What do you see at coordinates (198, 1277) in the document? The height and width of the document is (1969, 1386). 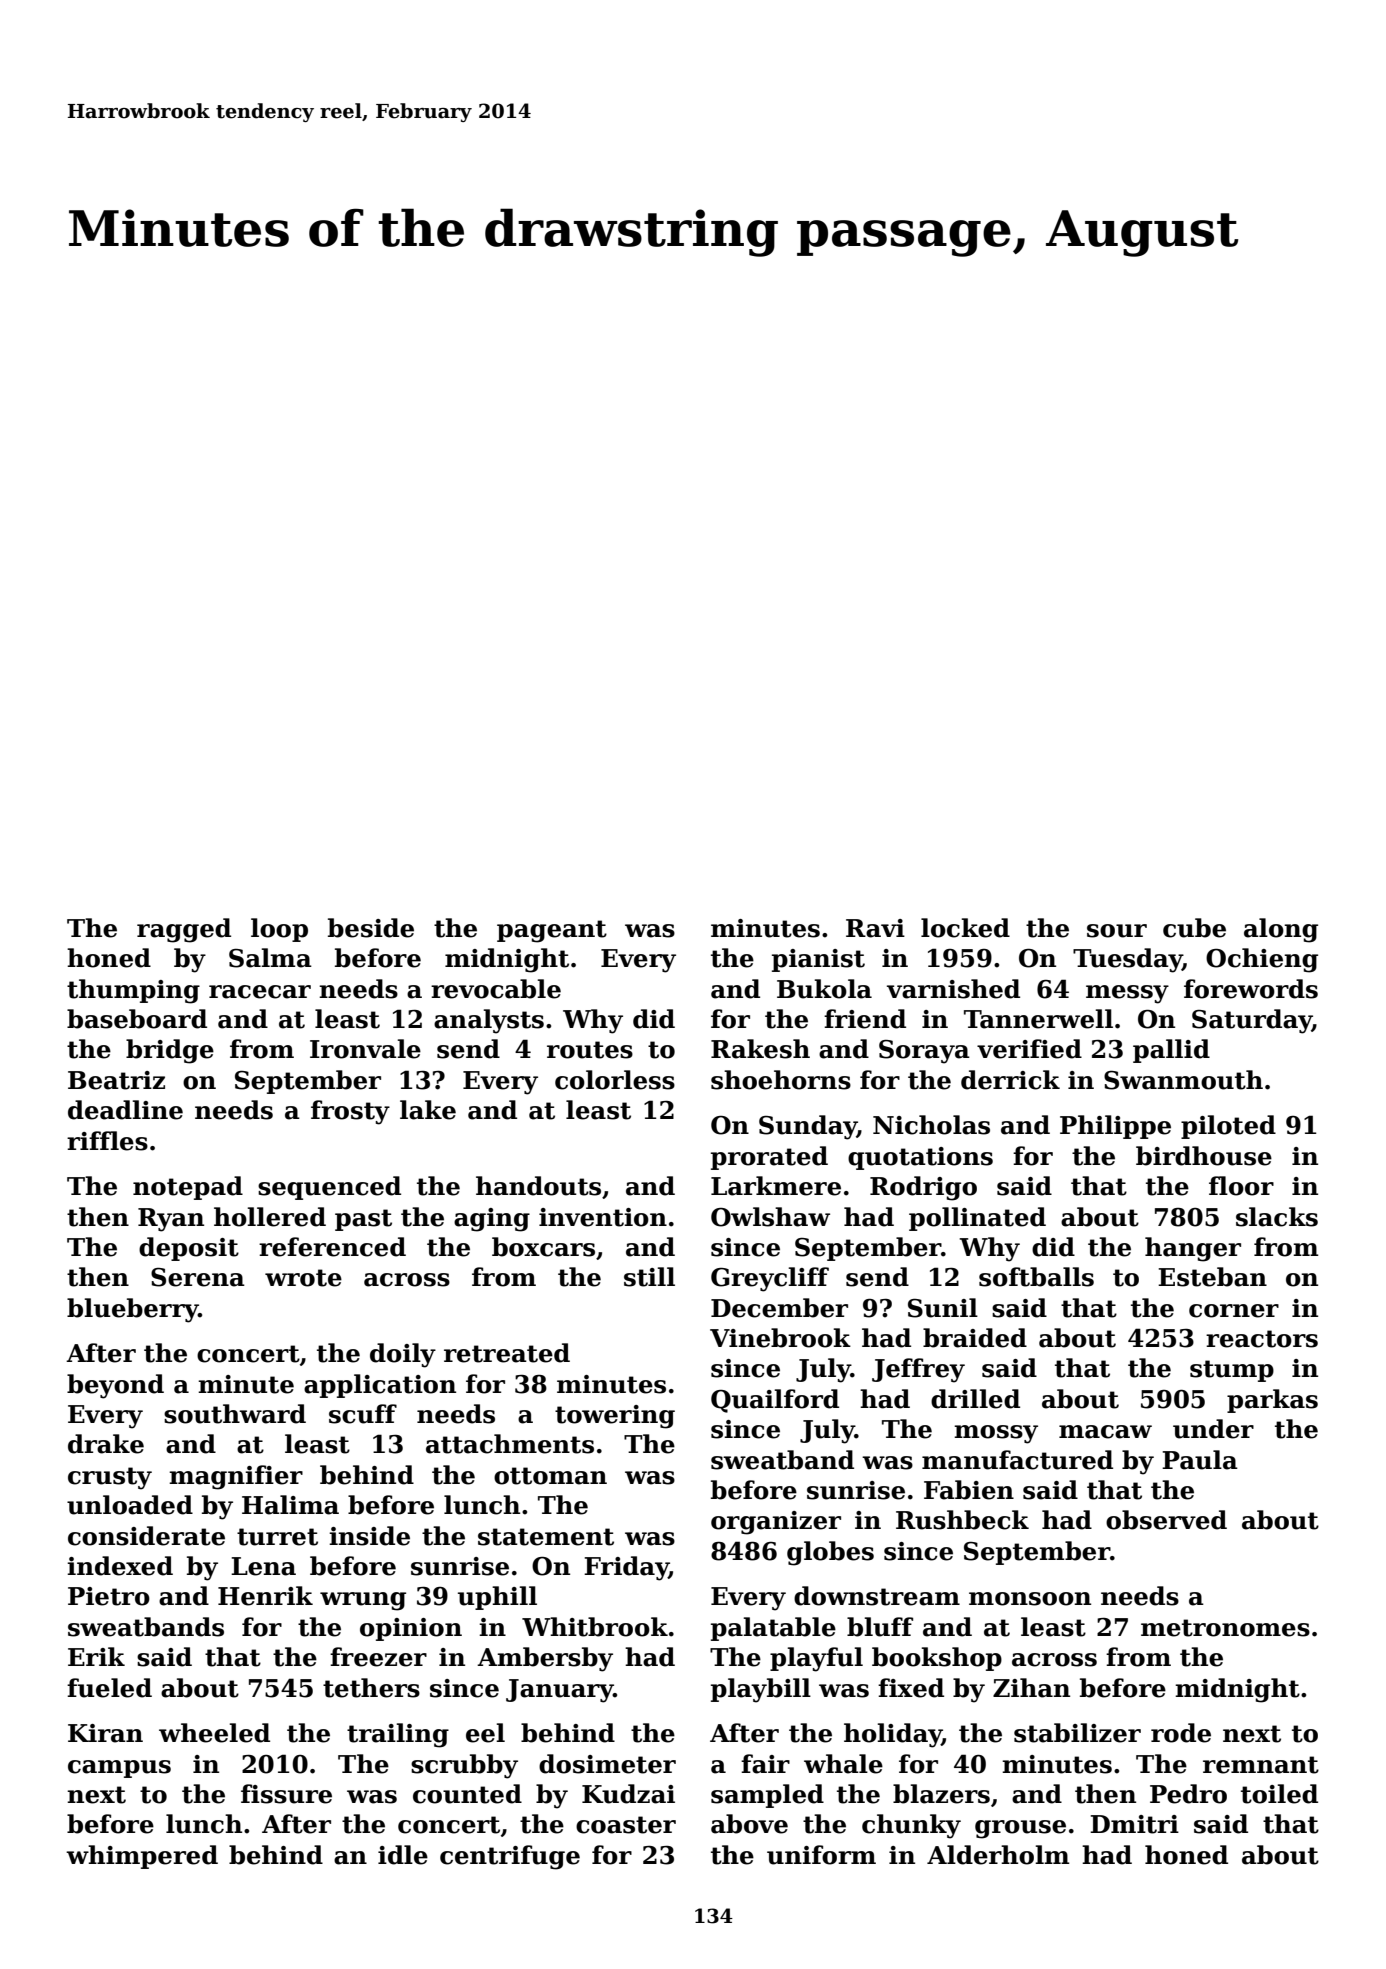 I see `Serena` at bounding box center [198, 1277].
